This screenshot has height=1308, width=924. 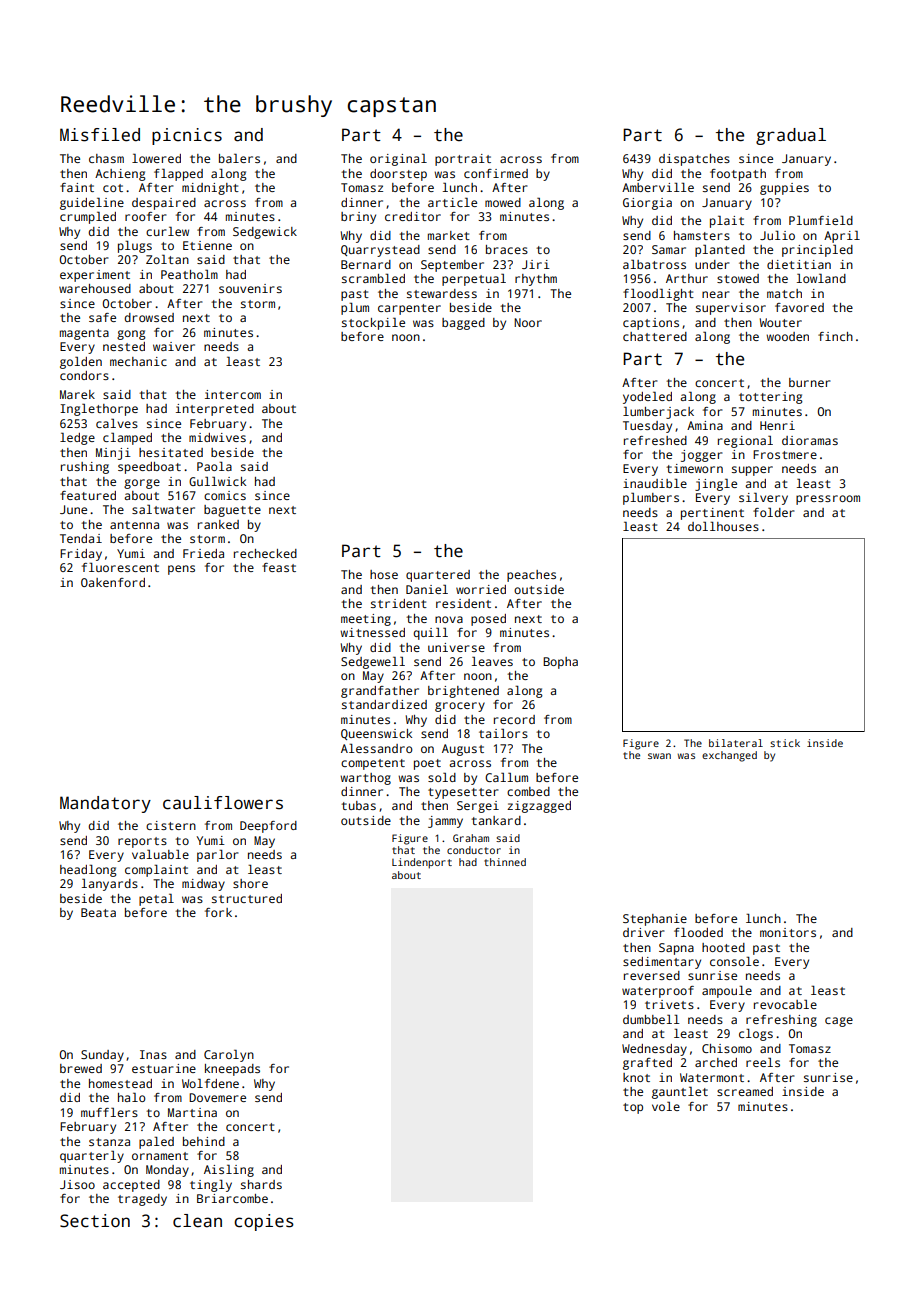 I want to click on dispatches, so click(x=694, y=160).
